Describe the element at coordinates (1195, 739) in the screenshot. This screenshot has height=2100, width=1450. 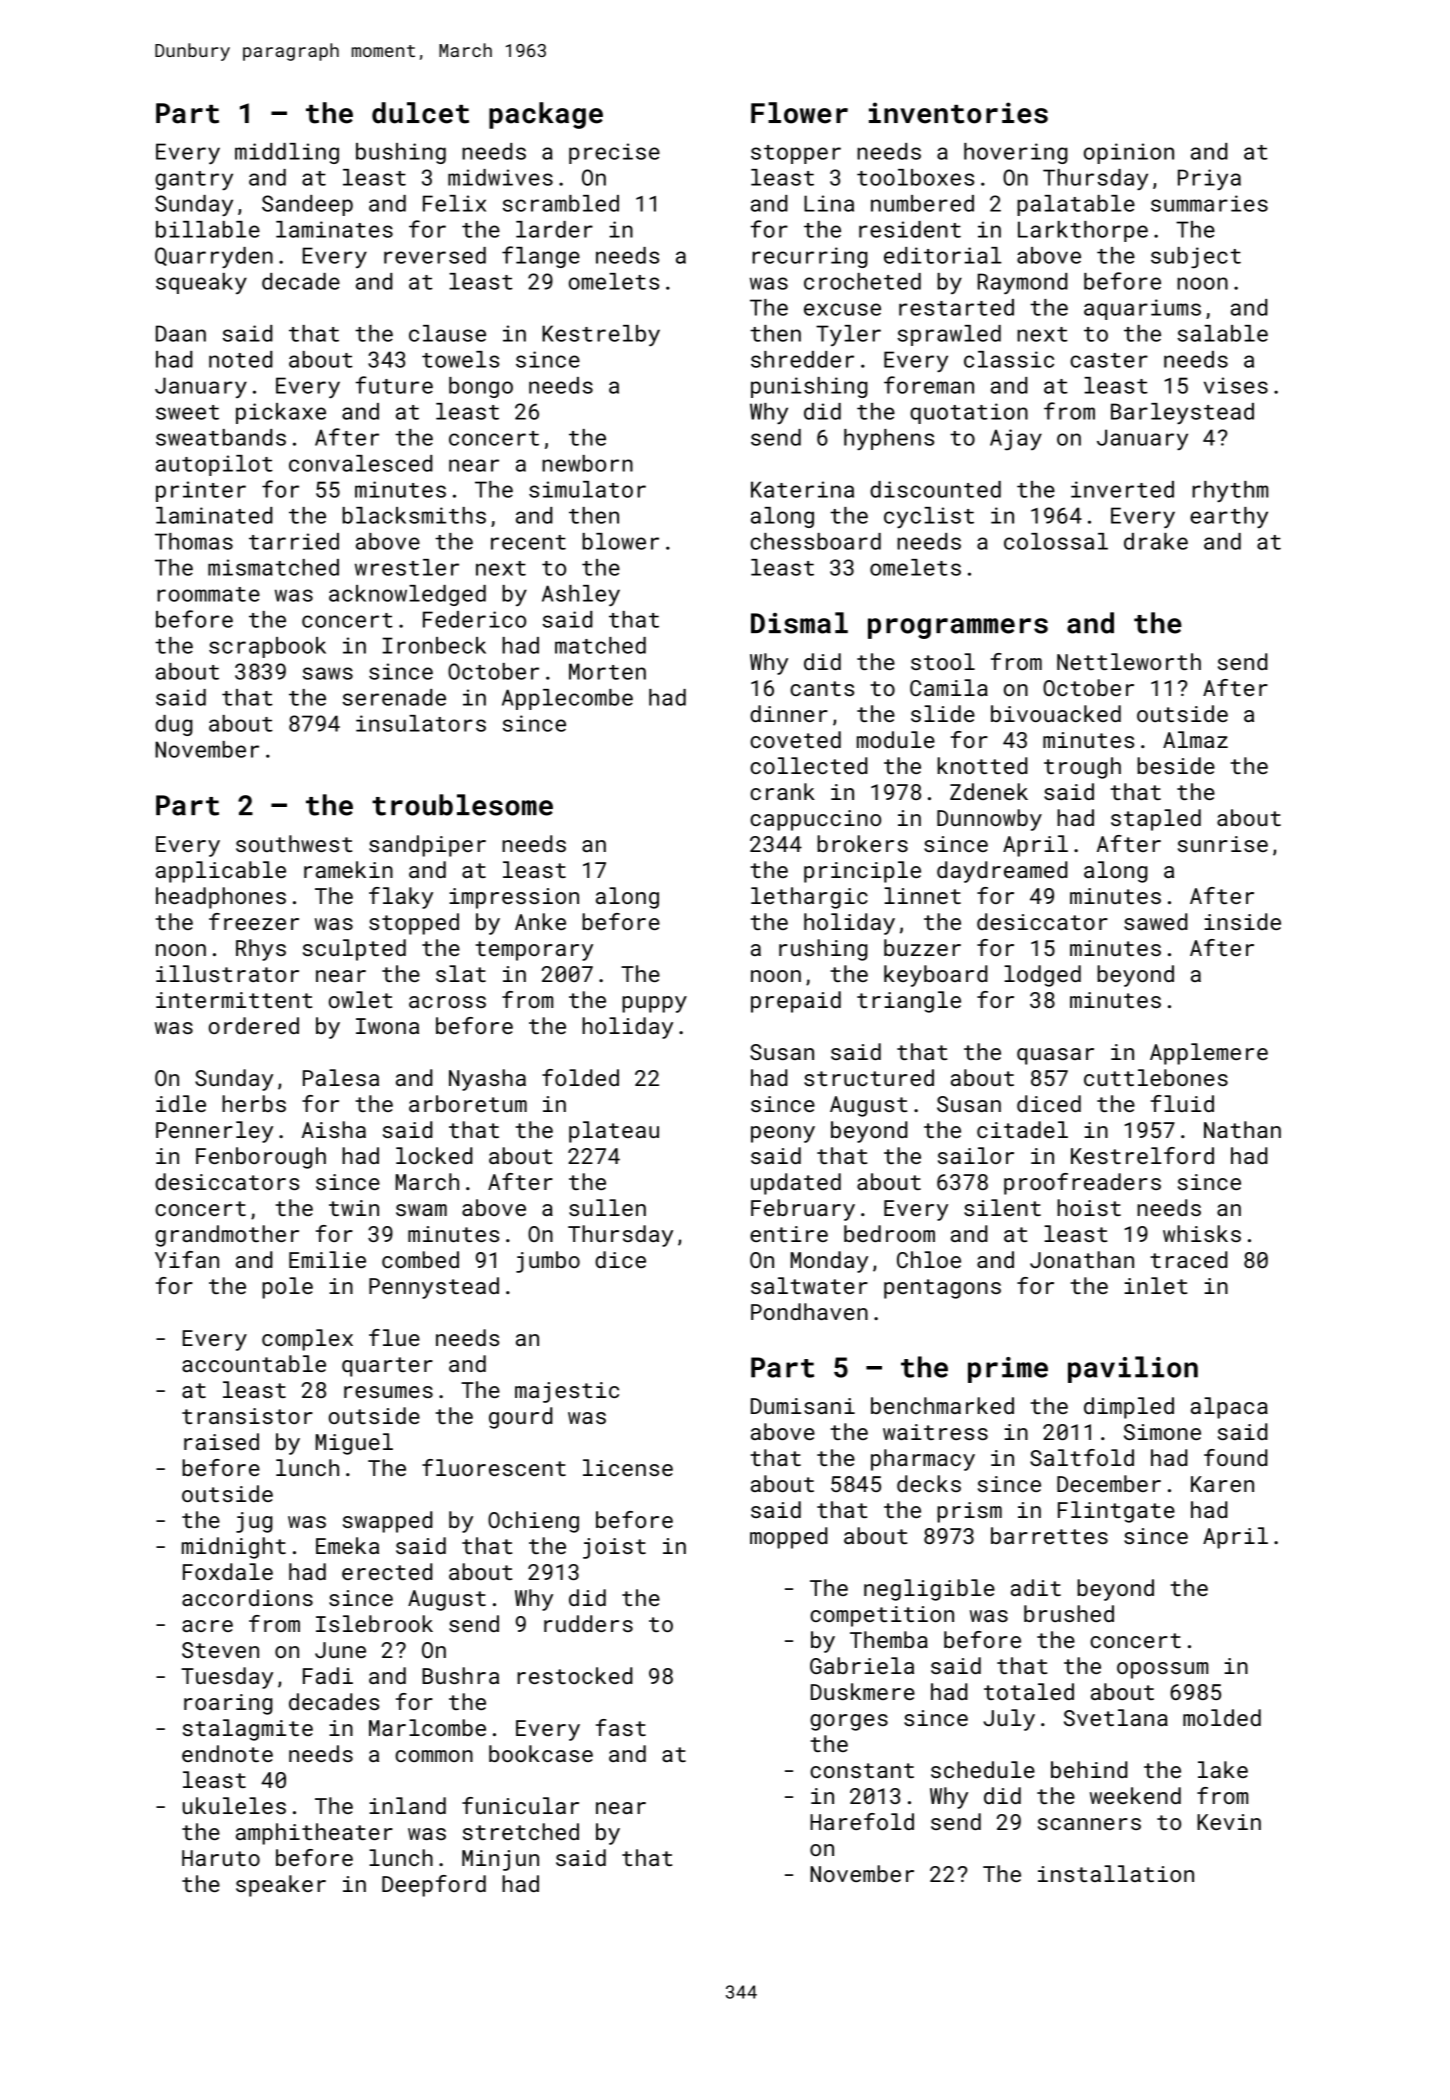
I see `Almaz` at that location.
